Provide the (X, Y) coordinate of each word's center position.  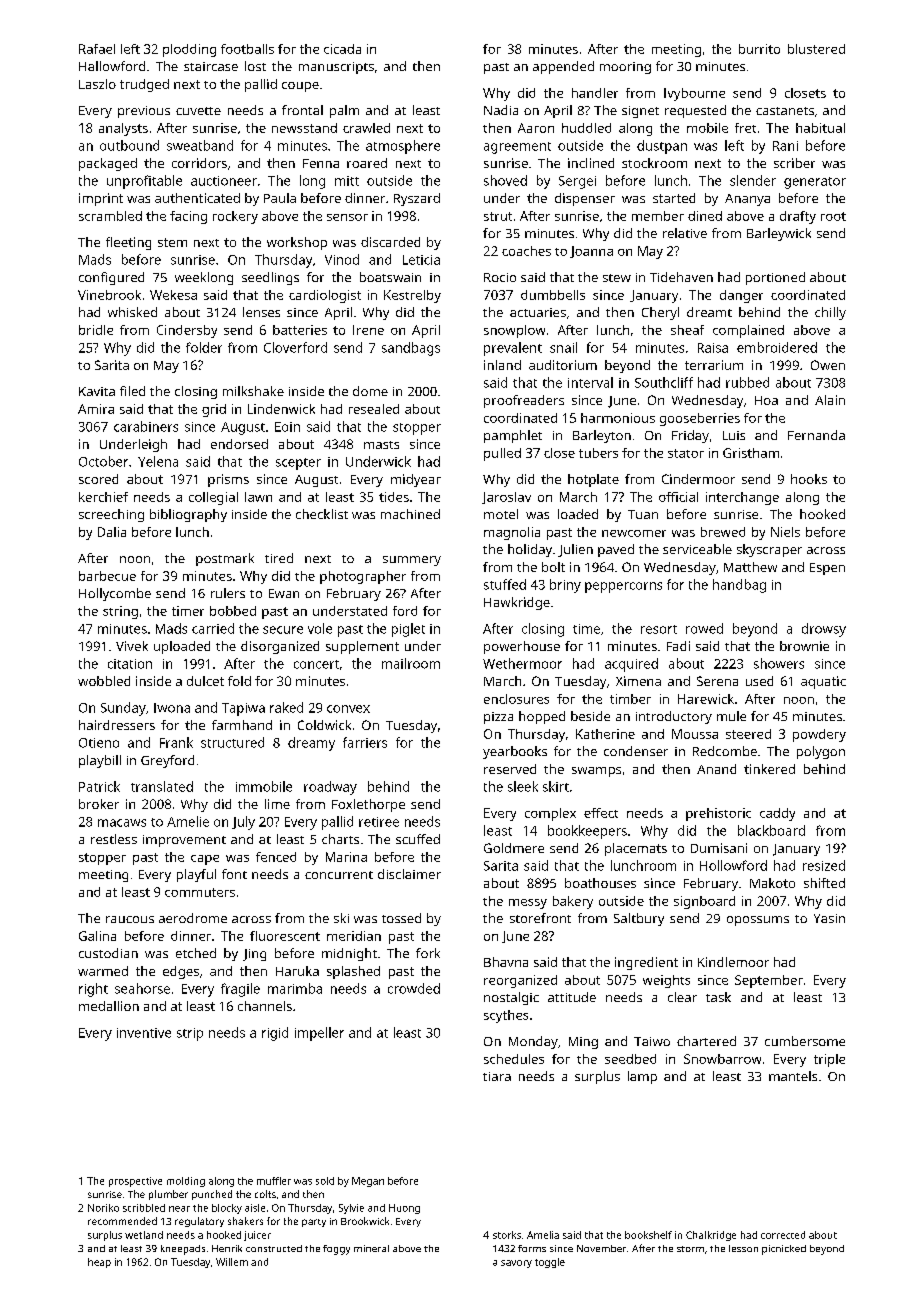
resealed (374, 409)
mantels (793, 1076)
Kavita (97, 391)
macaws (122, 823)
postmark (225, 559)
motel (501, 514)
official (678, 497)
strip (190, 1034)
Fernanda (816, 435)
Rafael (97, 49)
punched (212, 1195)
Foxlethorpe (368, 805)
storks (507, 1235)
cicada (342, 49)
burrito (759, 49)
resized (824, 865)
